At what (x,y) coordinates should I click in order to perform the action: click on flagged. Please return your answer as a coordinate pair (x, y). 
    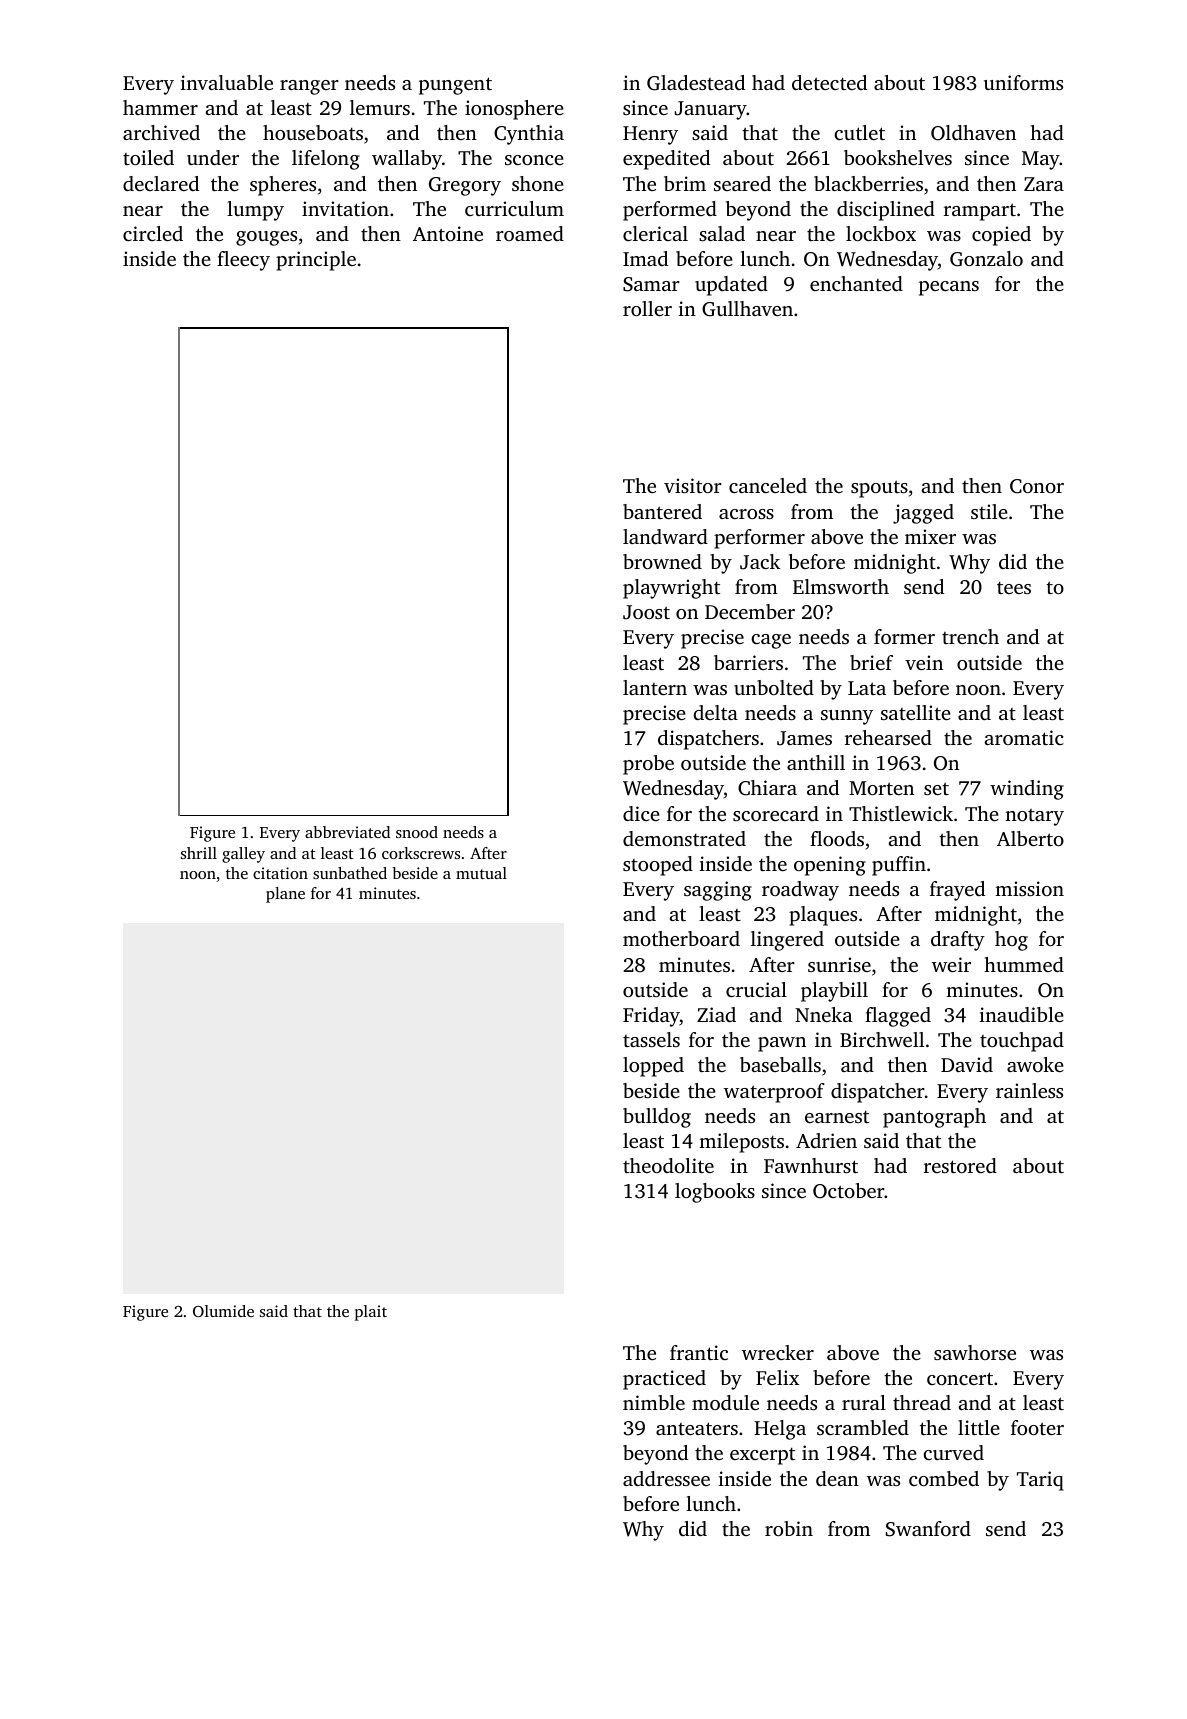
    Looking at the image, I should click on (898, 1017).
